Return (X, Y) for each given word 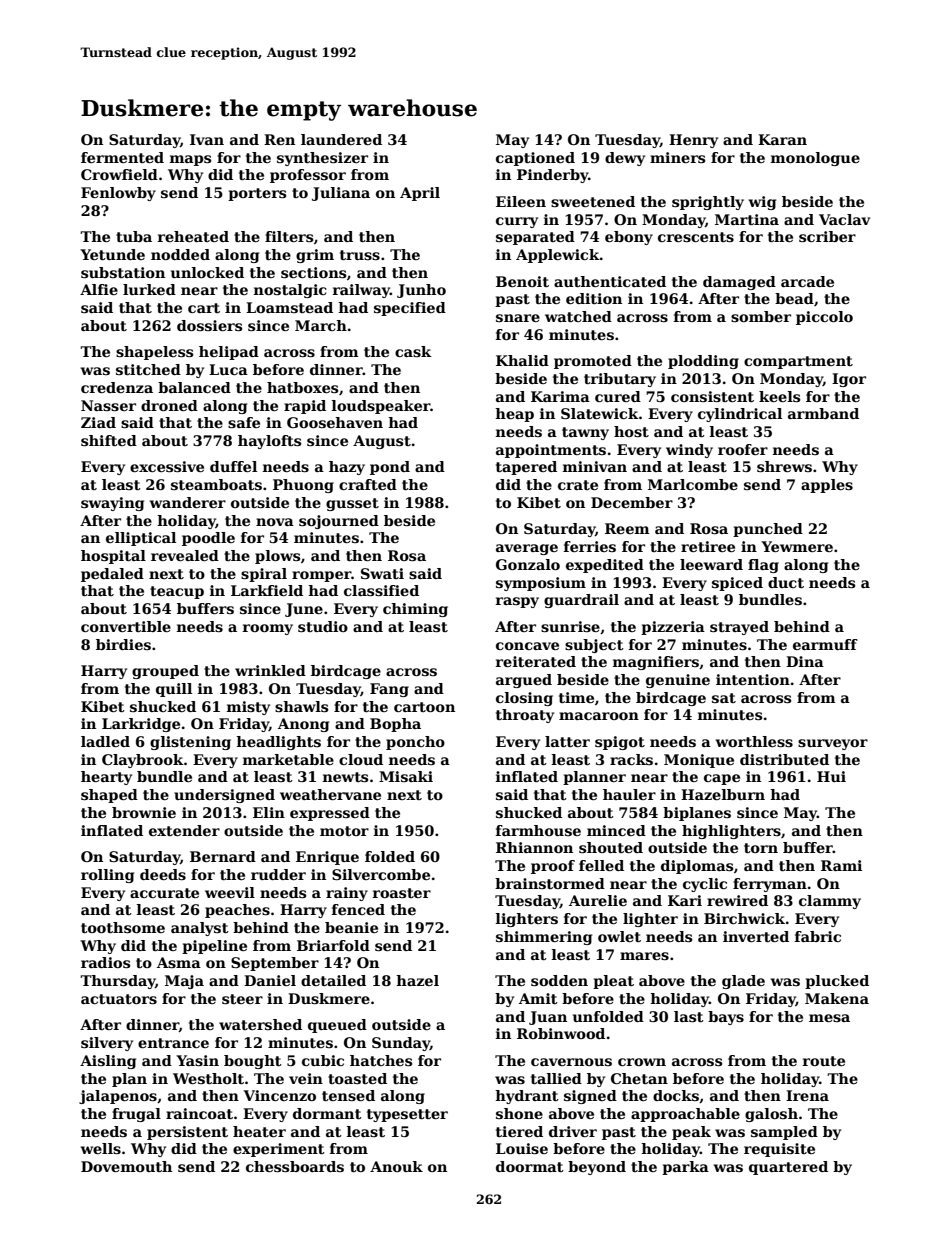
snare (518, 318)
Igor (849, 380)
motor (344, 831)
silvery (107, 1044)
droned (169, 405)
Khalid (522, 360)
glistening (190, 743)
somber (761, 316)
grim (315, 256)
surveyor (833, 744)
